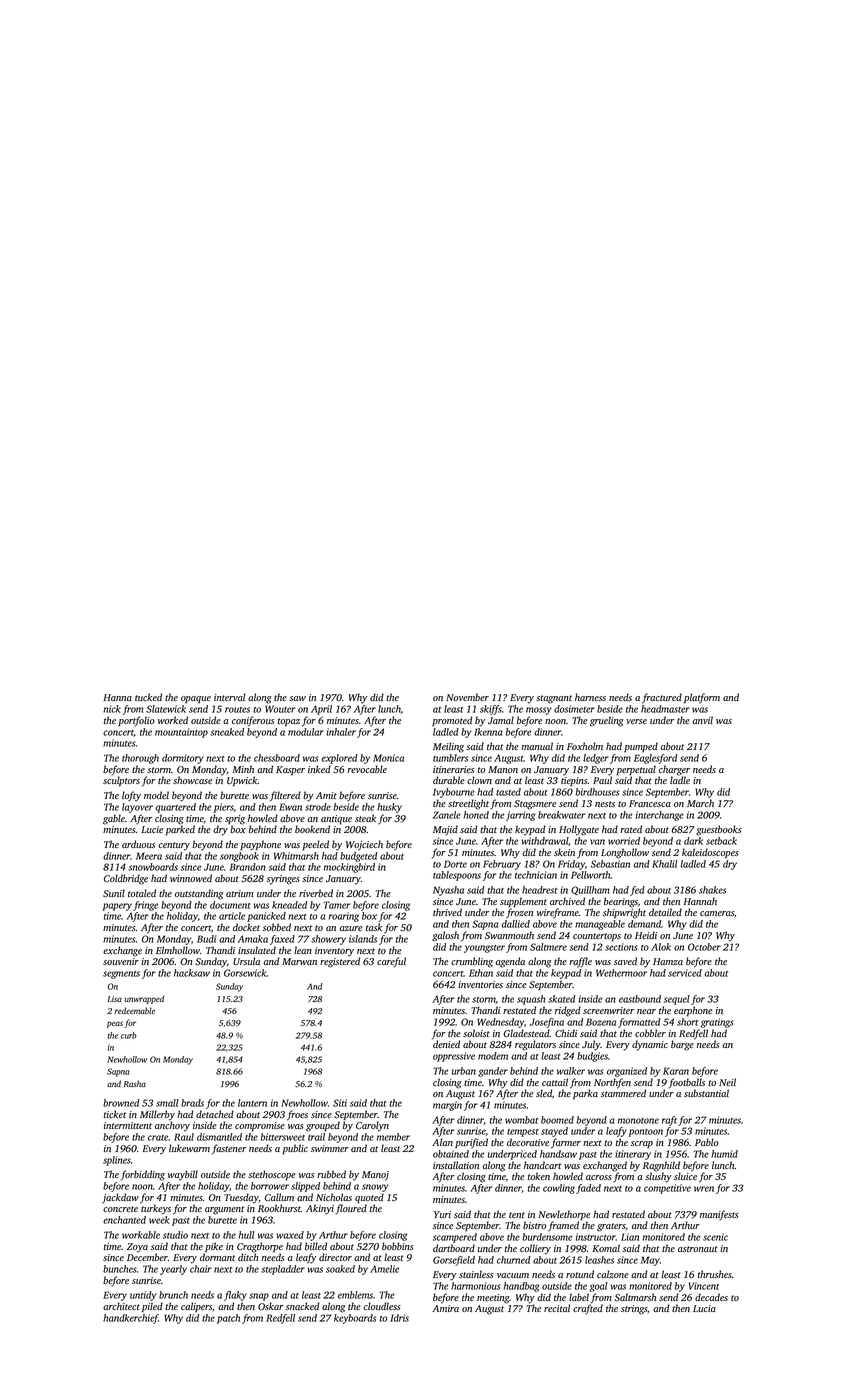 This page has height=1400, width=849. What do you see at coordinates (252, 1103) in the page?
I see `lantern` at bounding box center [252, 1103].
